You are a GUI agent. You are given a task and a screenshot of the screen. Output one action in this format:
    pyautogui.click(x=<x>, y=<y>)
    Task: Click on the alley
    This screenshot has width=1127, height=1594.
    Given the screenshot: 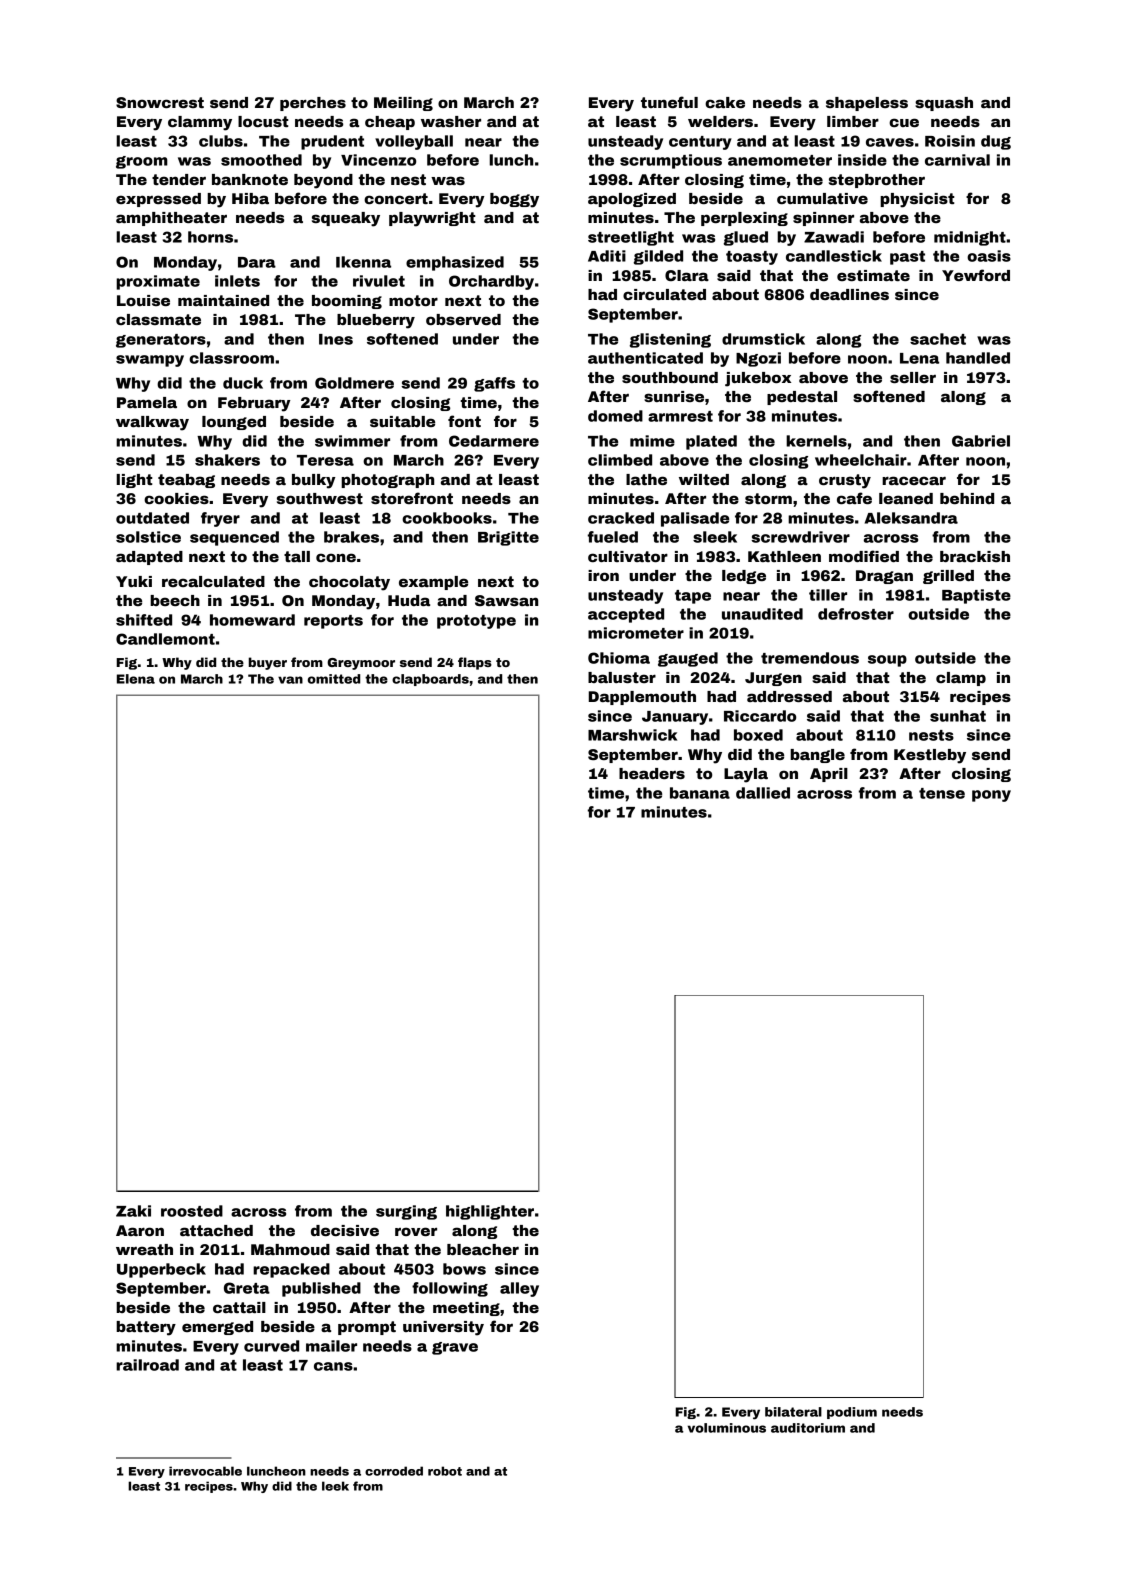 What is the action you would take?
    pyautogui.click(x=519, y=1289)
